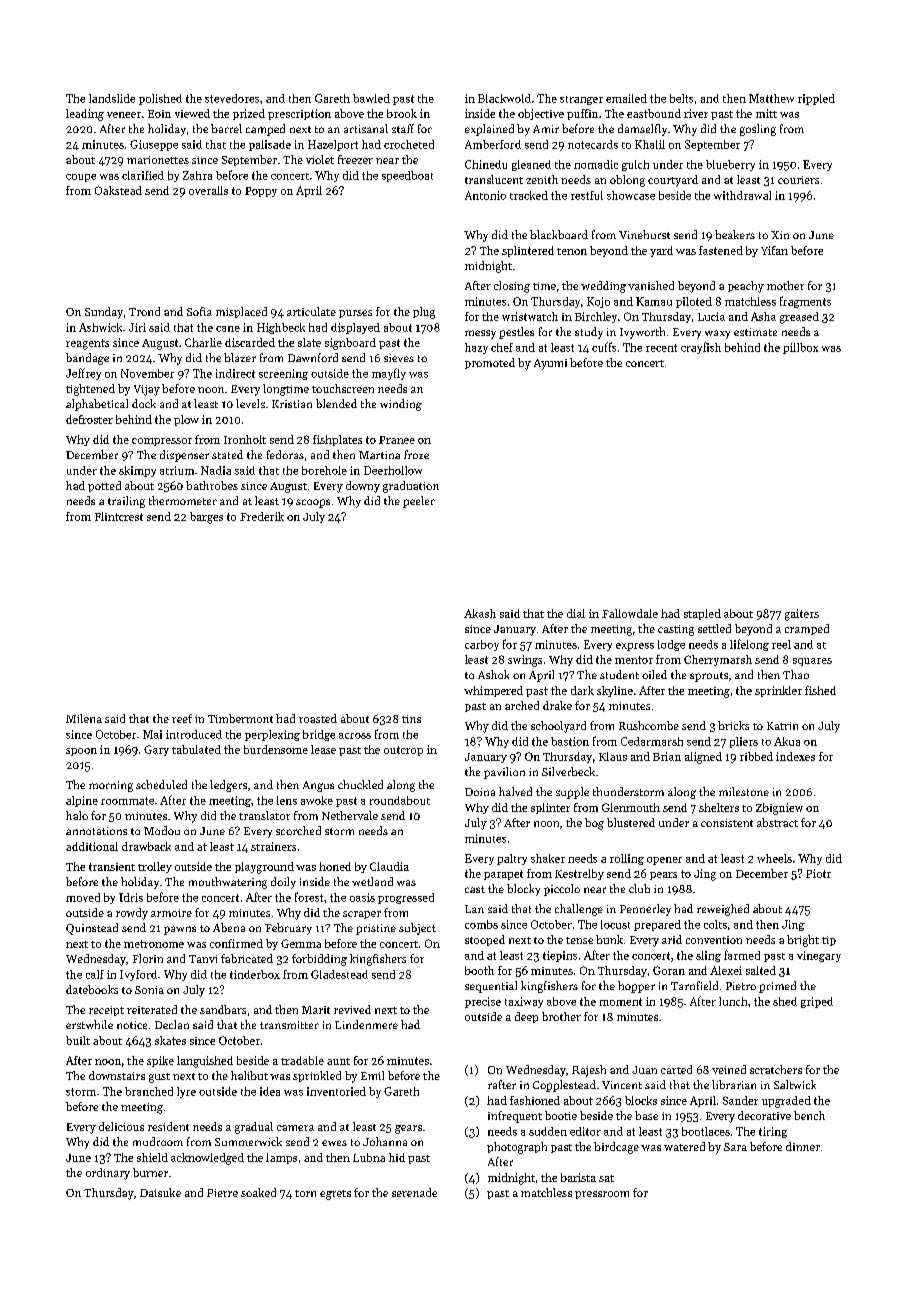  I want to click on pavilion, so click(504, 773).
